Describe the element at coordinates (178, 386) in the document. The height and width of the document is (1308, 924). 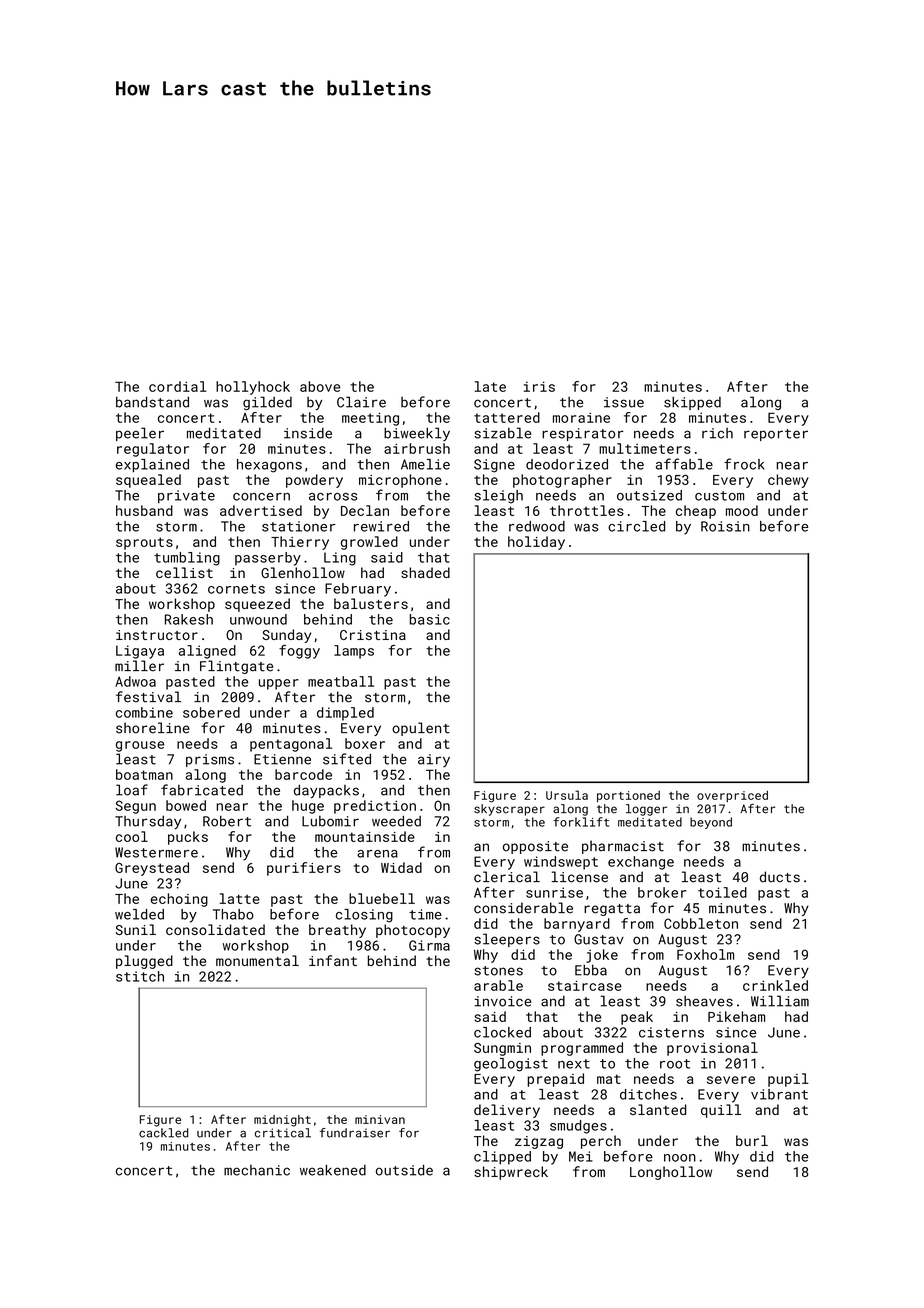
I see `cordial` at that location.
